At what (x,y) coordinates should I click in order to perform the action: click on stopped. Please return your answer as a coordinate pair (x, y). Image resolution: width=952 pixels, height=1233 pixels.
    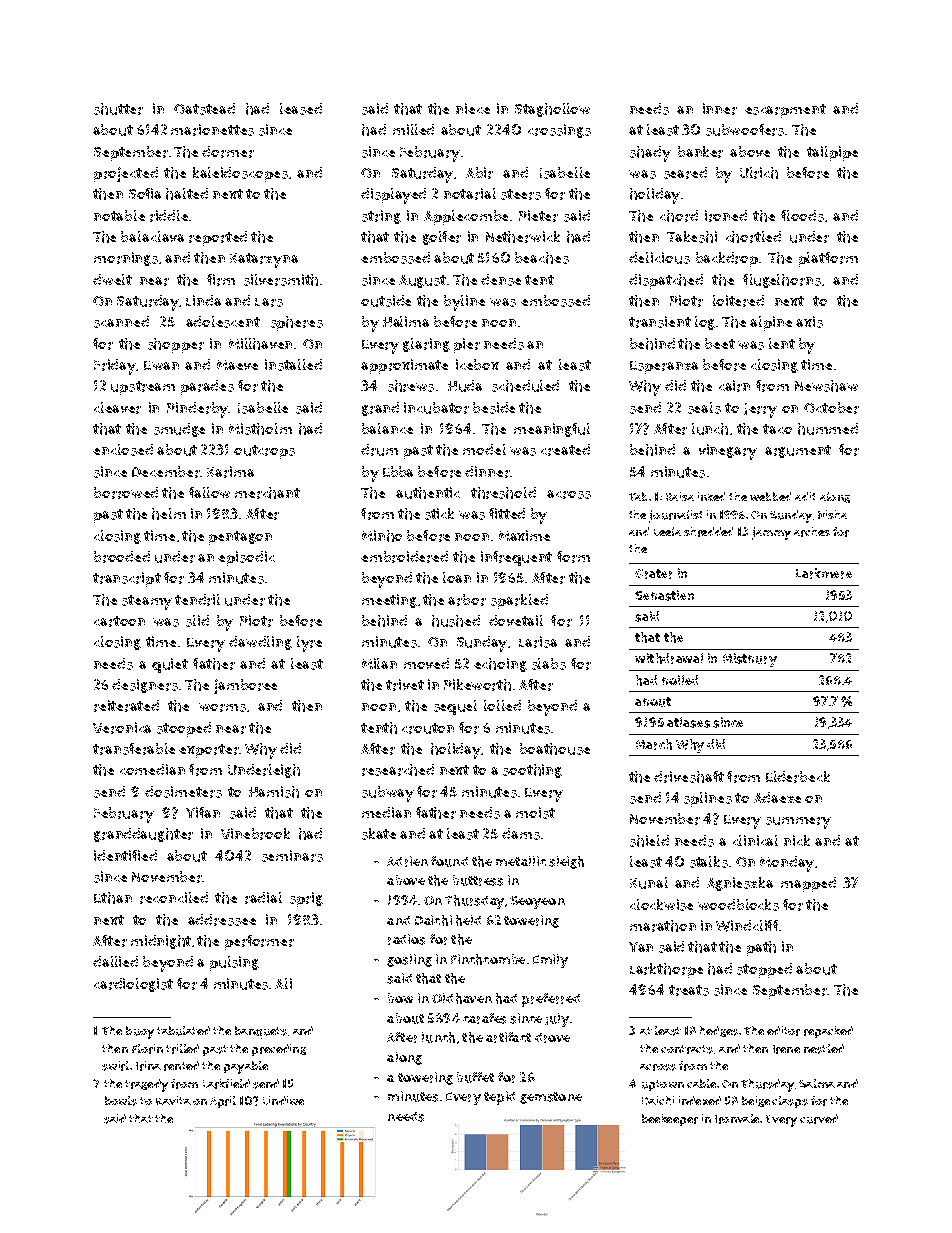
    Looking at the image, I should click on (764, 970).
